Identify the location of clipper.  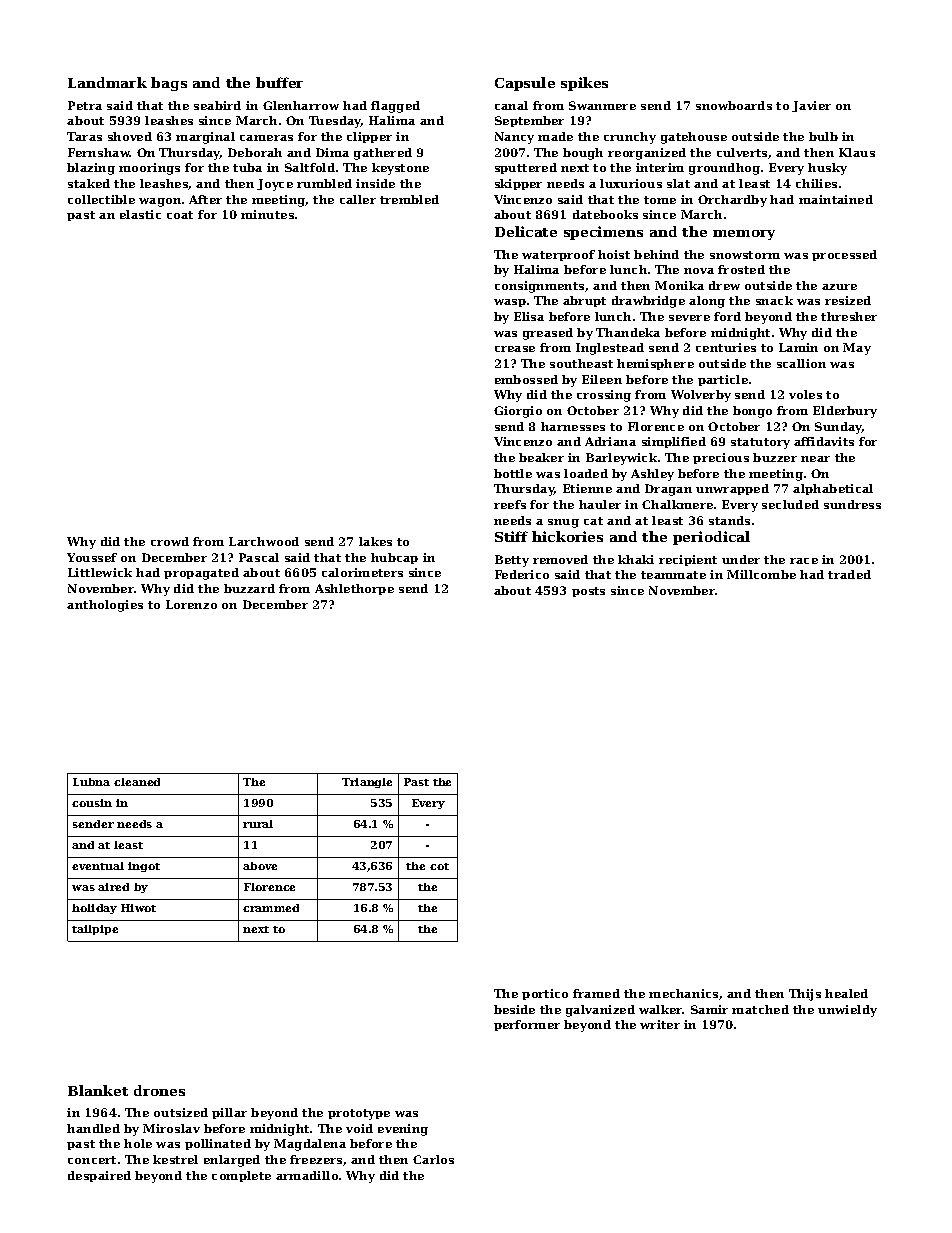
(369, 137).
